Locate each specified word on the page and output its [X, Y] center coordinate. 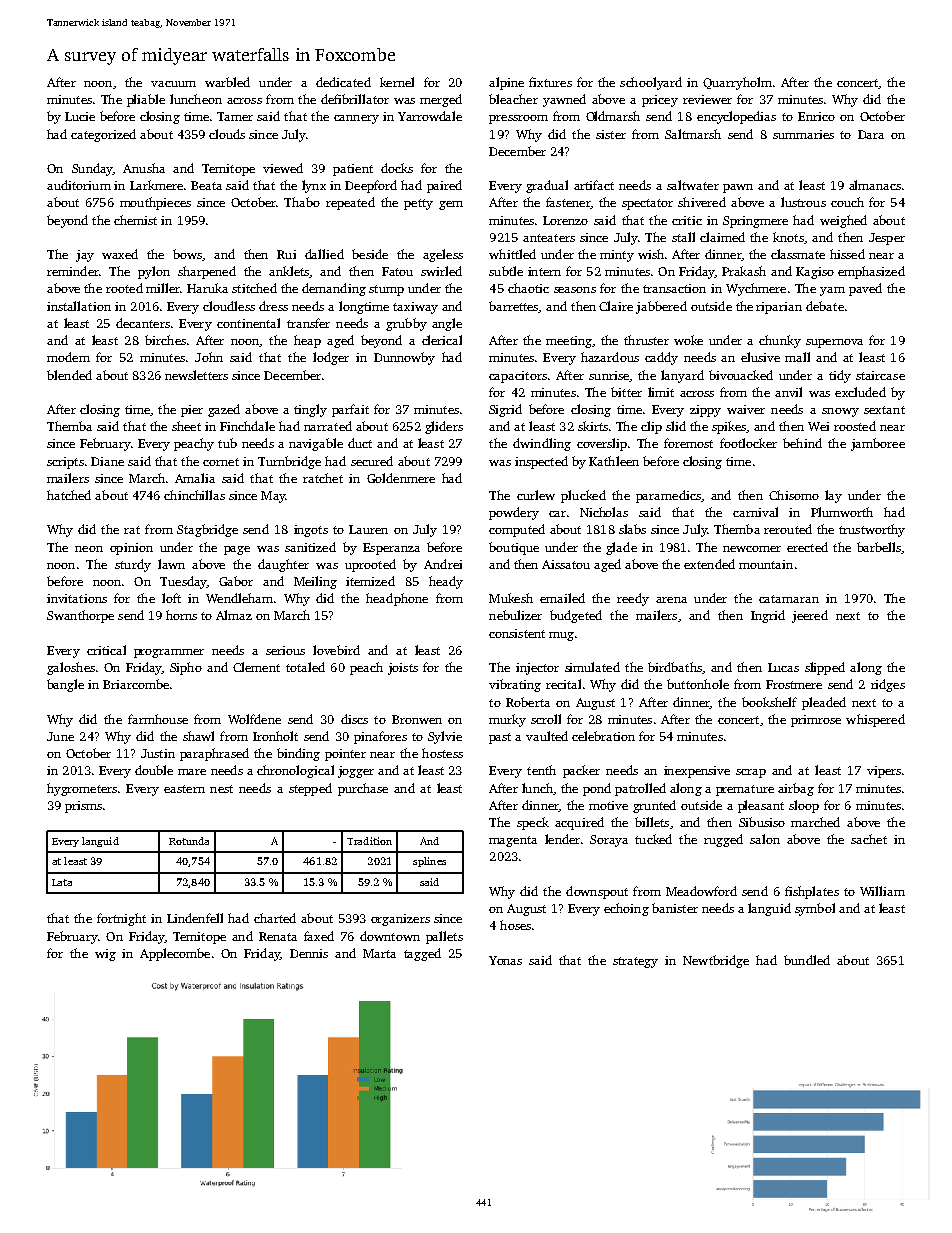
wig [105, 955]
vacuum [173, 84]
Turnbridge [289, 462]
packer [581, 771]
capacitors [518, 377]
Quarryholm [737, 83]
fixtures [550, 82]
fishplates [812, 892]
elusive [760, 357]
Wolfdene [254, 719]
